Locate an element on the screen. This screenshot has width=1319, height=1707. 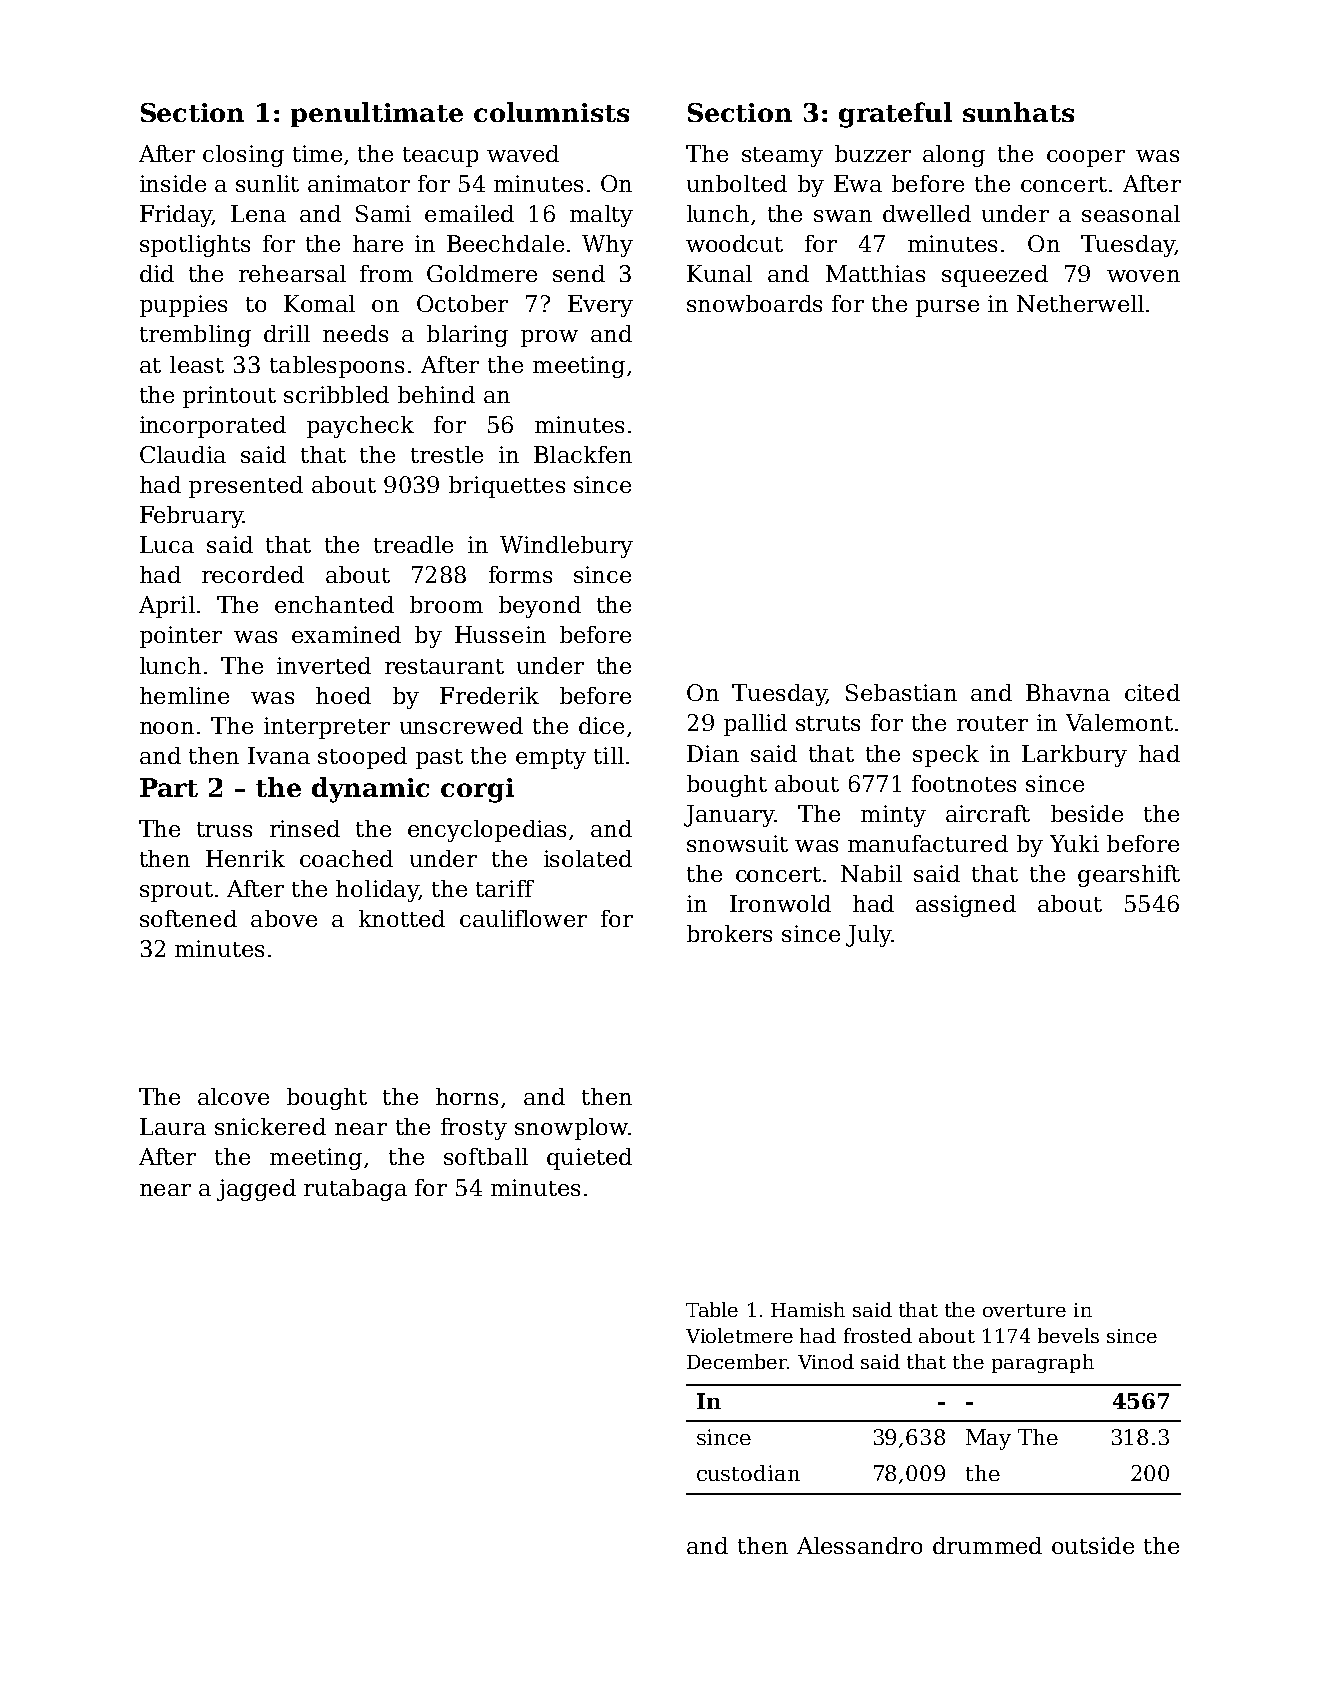
malty is located at coordinates (601, 216).
